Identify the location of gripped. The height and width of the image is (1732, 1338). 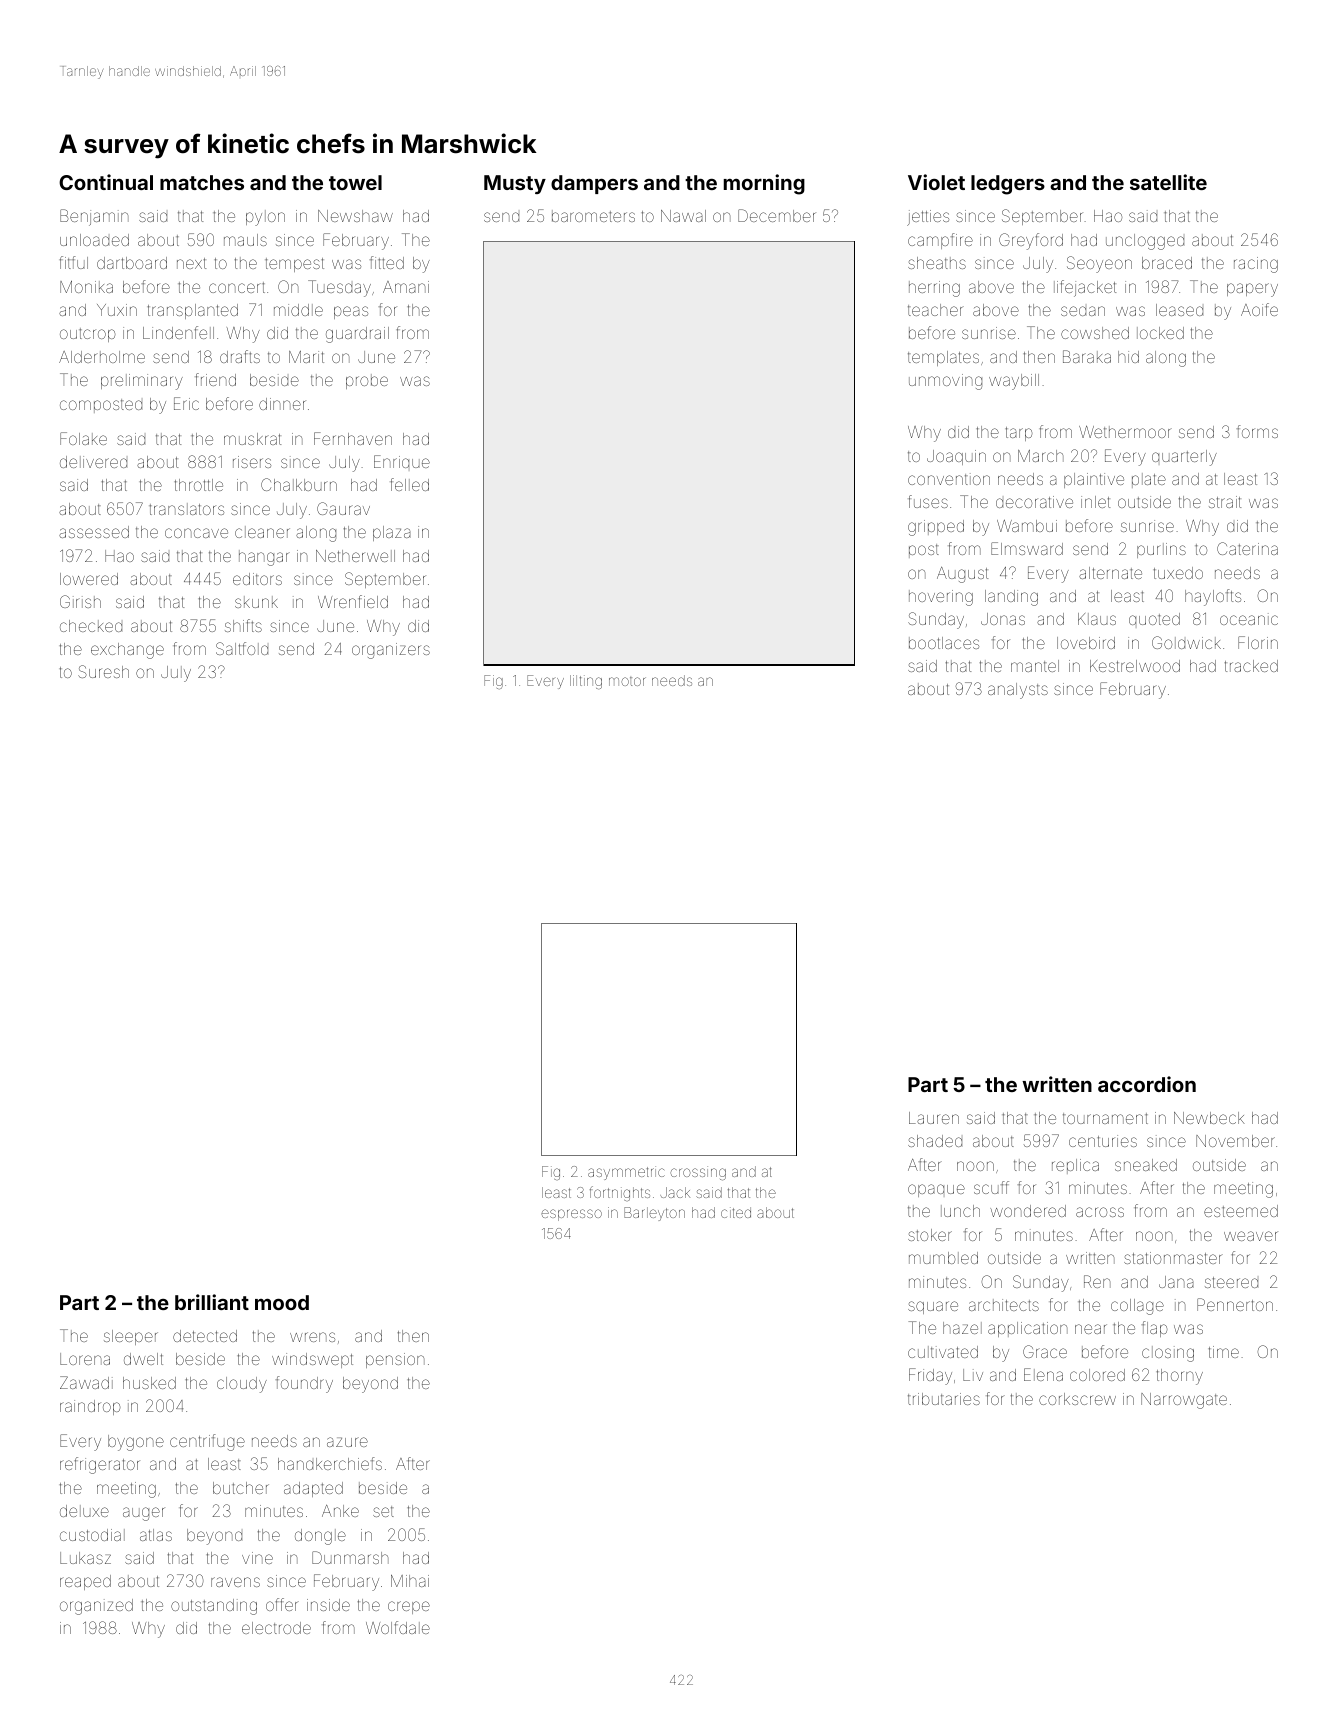
(936, 528).
